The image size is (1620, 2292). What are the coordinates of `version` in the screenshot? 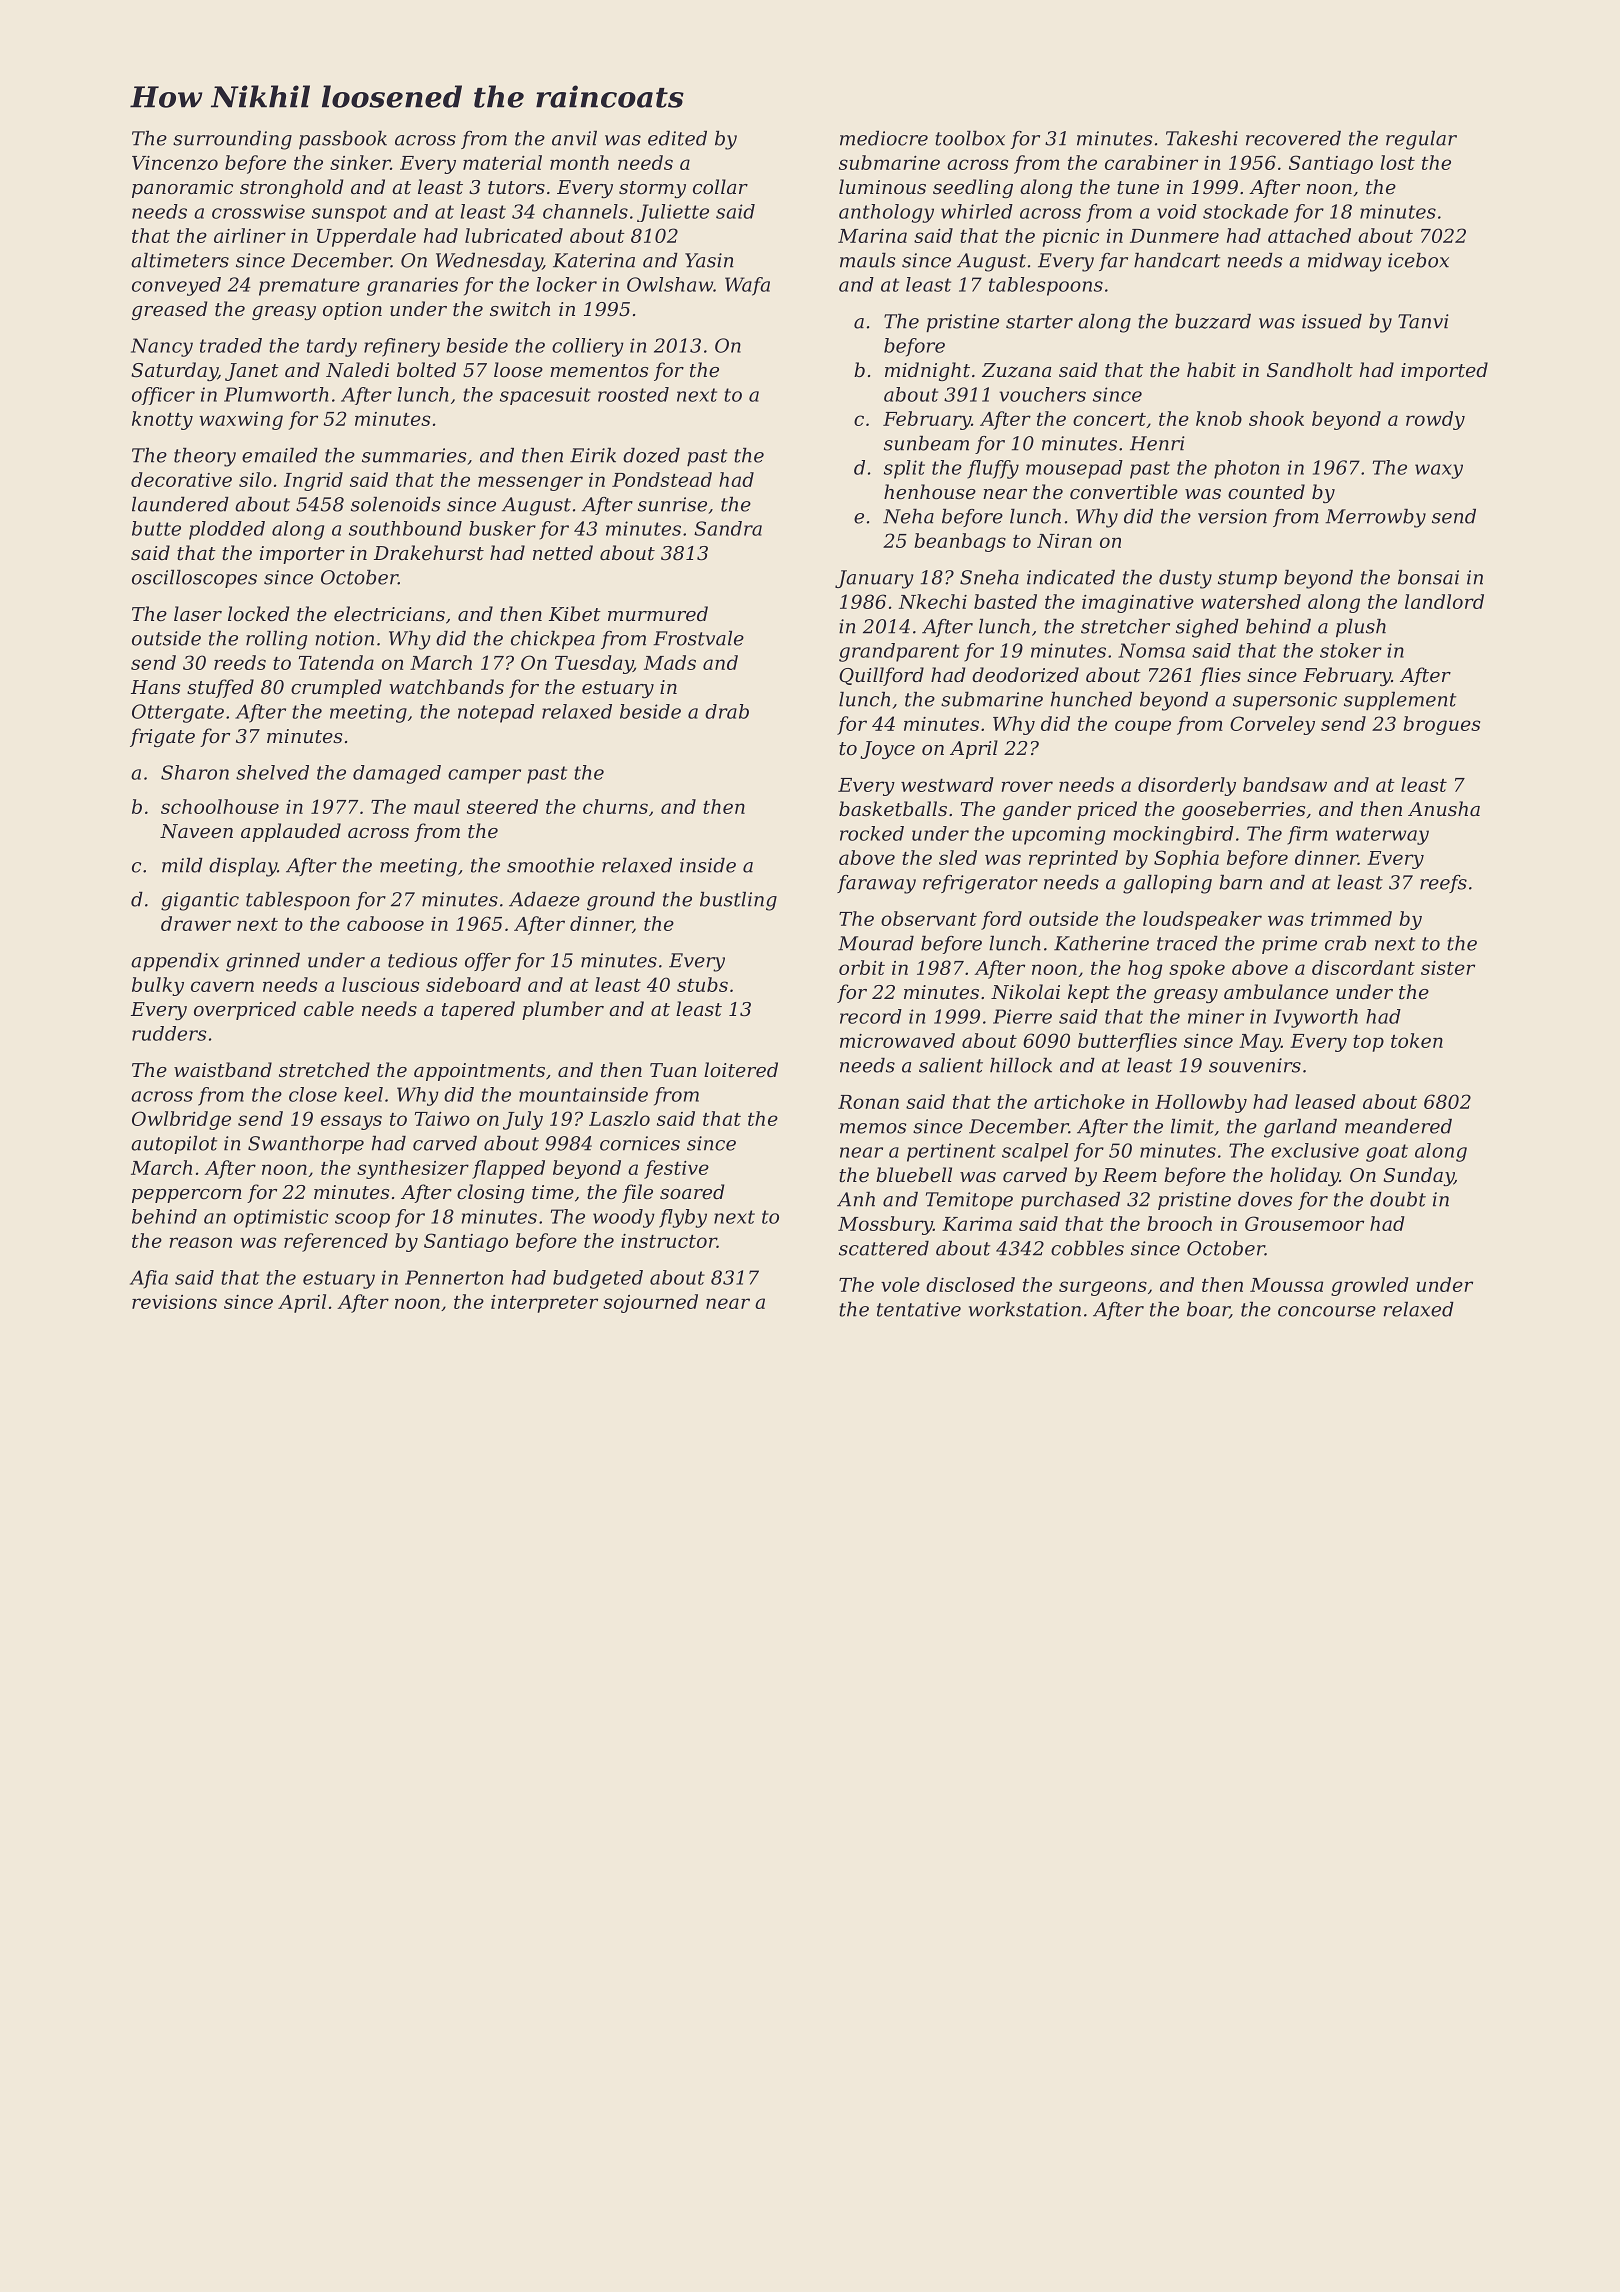 It's located at (1232, 516).
